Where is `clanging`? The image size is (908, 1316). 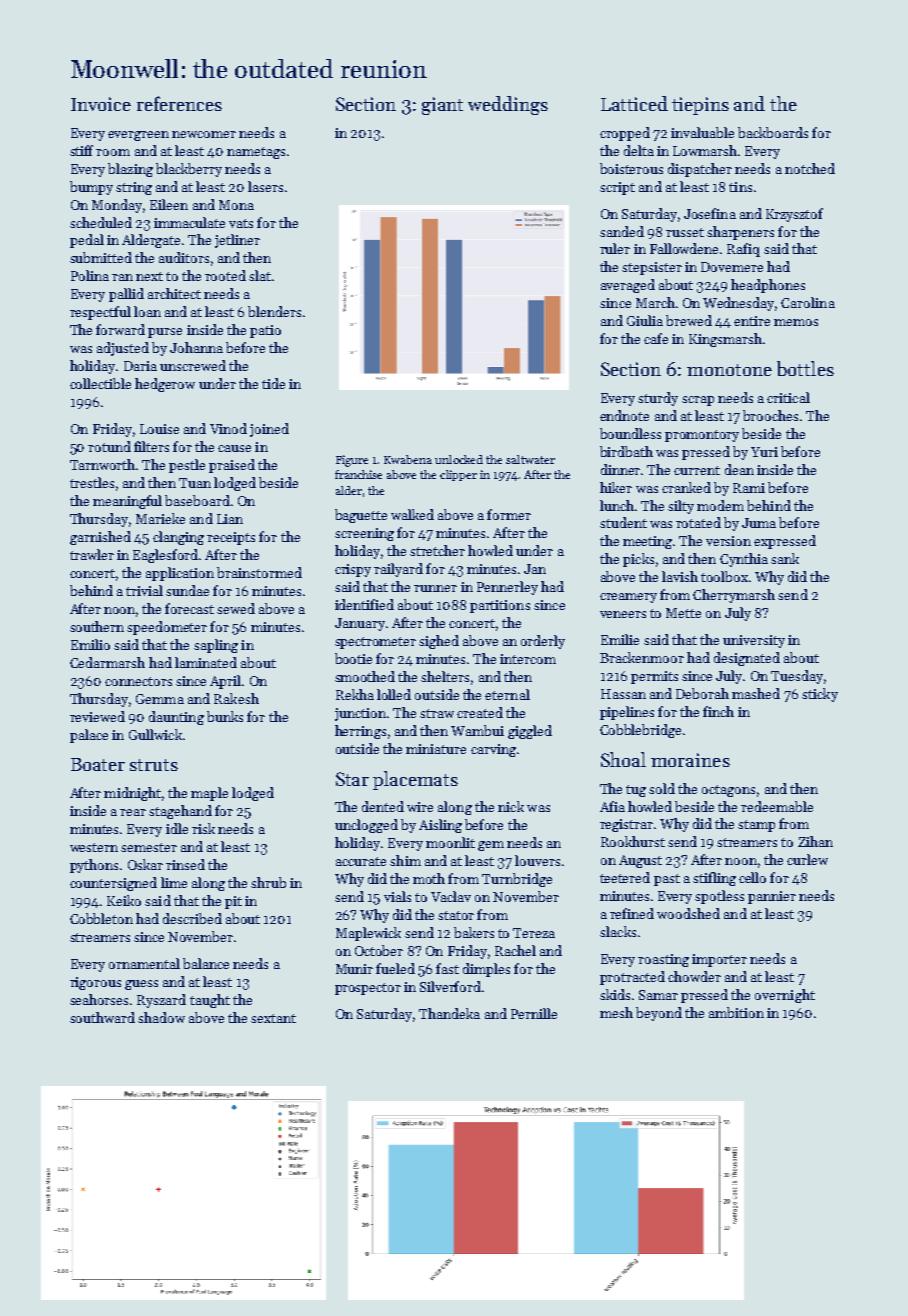 clanging is located at coordinates (178, 538).
